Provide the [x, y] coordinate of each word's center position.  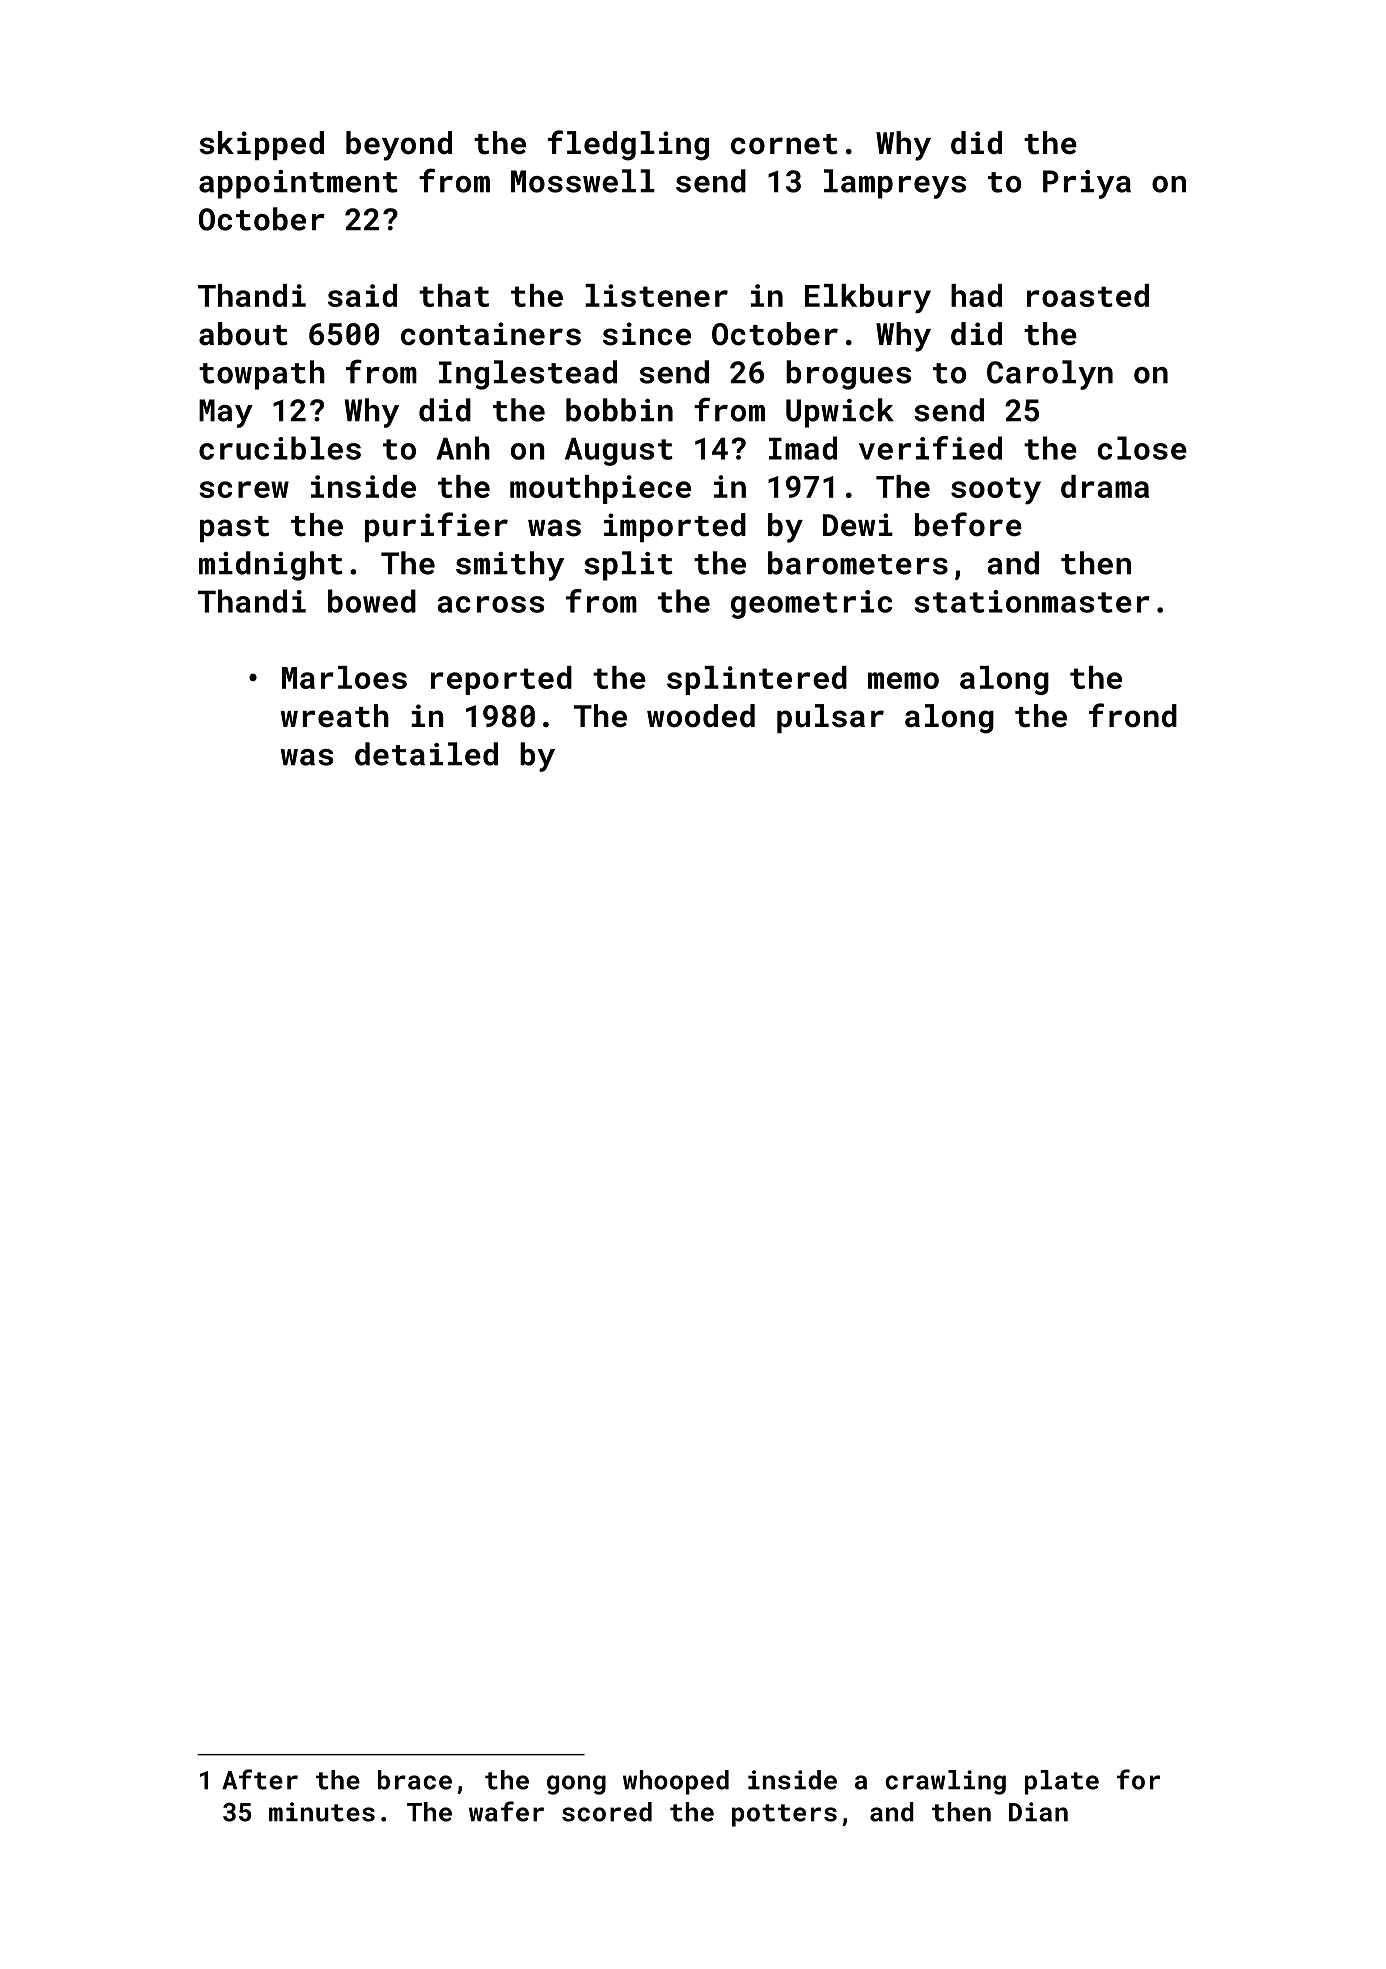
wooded [701, 716]
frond [1133, 715]
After [260, 1779]
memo [903, 680]
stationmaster [1032, 601]
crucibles [280, 448]
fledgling [628, 145]
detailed [426, 754]
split [628, 566]
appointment [298, 184]
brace [415, 1780]
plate [1062, 1782]
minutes [322, 1812]
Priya [1087, 184]
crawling [945, 1782]
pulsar [830, 718]
